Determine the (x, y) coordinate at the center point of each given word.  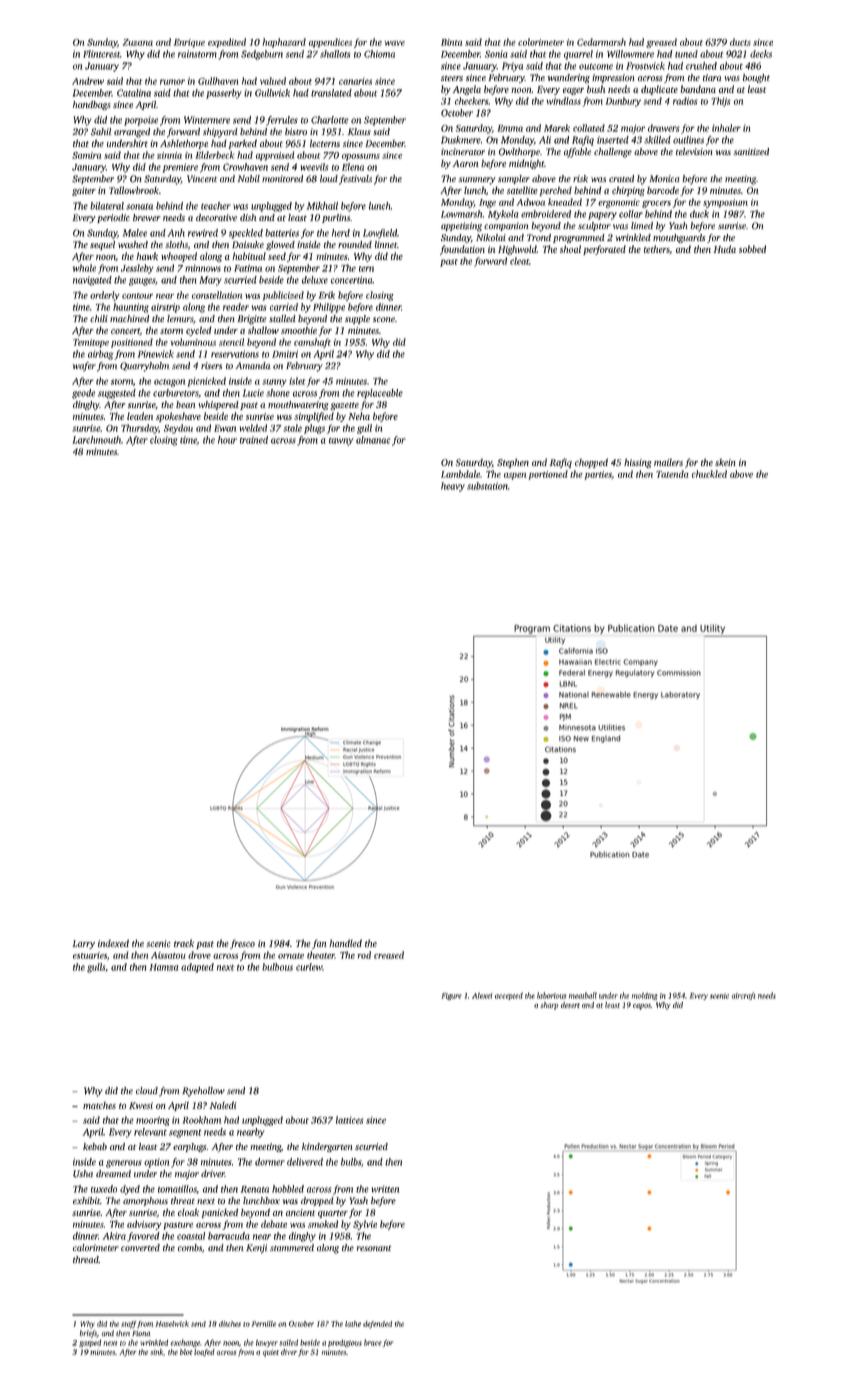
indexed (113, 943)
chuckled (709, 474)
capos (642, 1007)
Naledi (223, 1105)
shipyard (220, 133)
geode (83, 394)
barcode (663, 190)
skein (725, 462)
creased (389, 955)
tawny (341, 442)
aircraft (743, 996)
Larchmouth (97, 440)
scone (384, 319)
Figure (452, 996)
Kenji (256, 1249)
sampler (514, 179)
